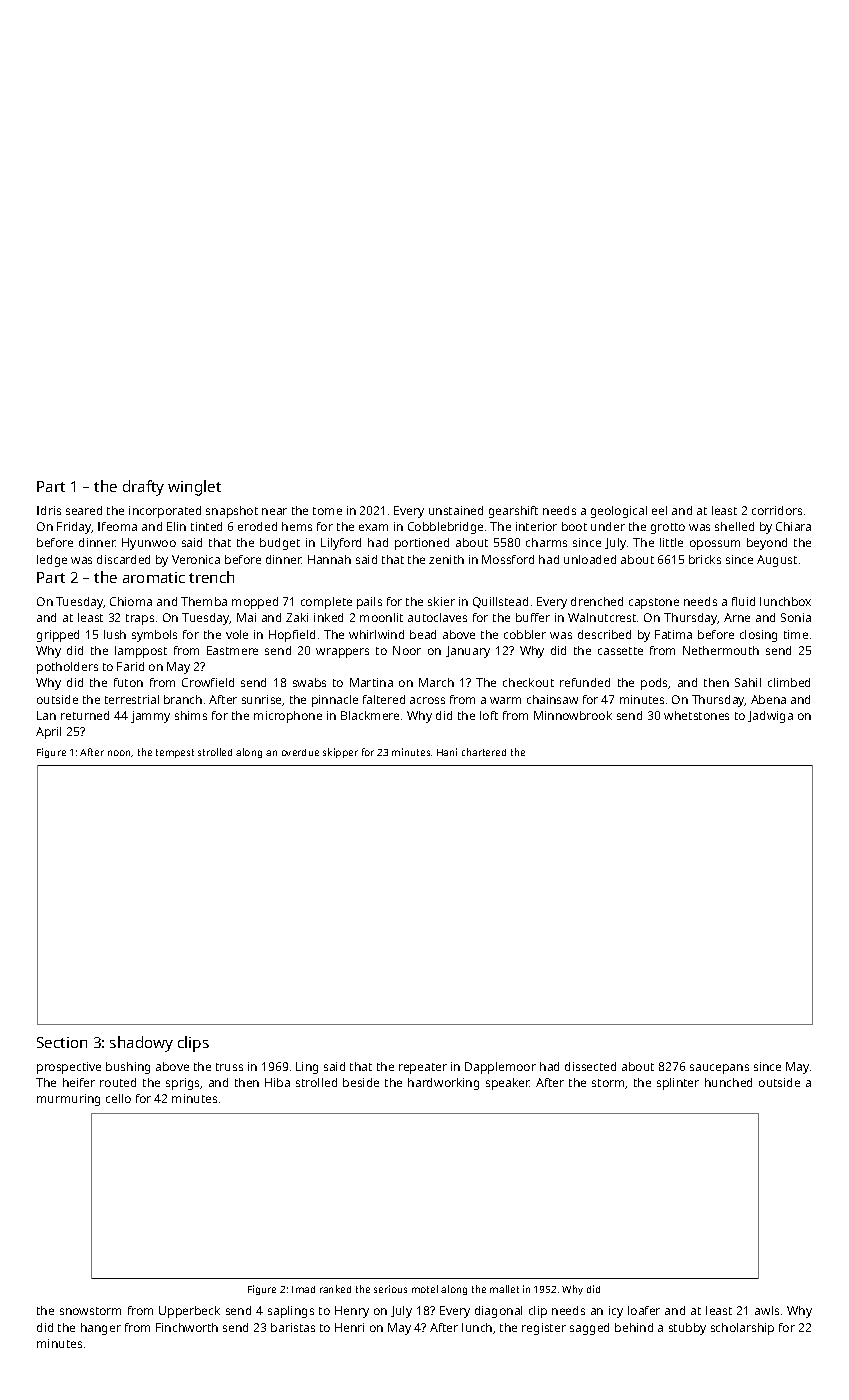 Image resolution: width=849 pixels, height=1400 pixels. I want to click on unstained, so click(456, 510).
